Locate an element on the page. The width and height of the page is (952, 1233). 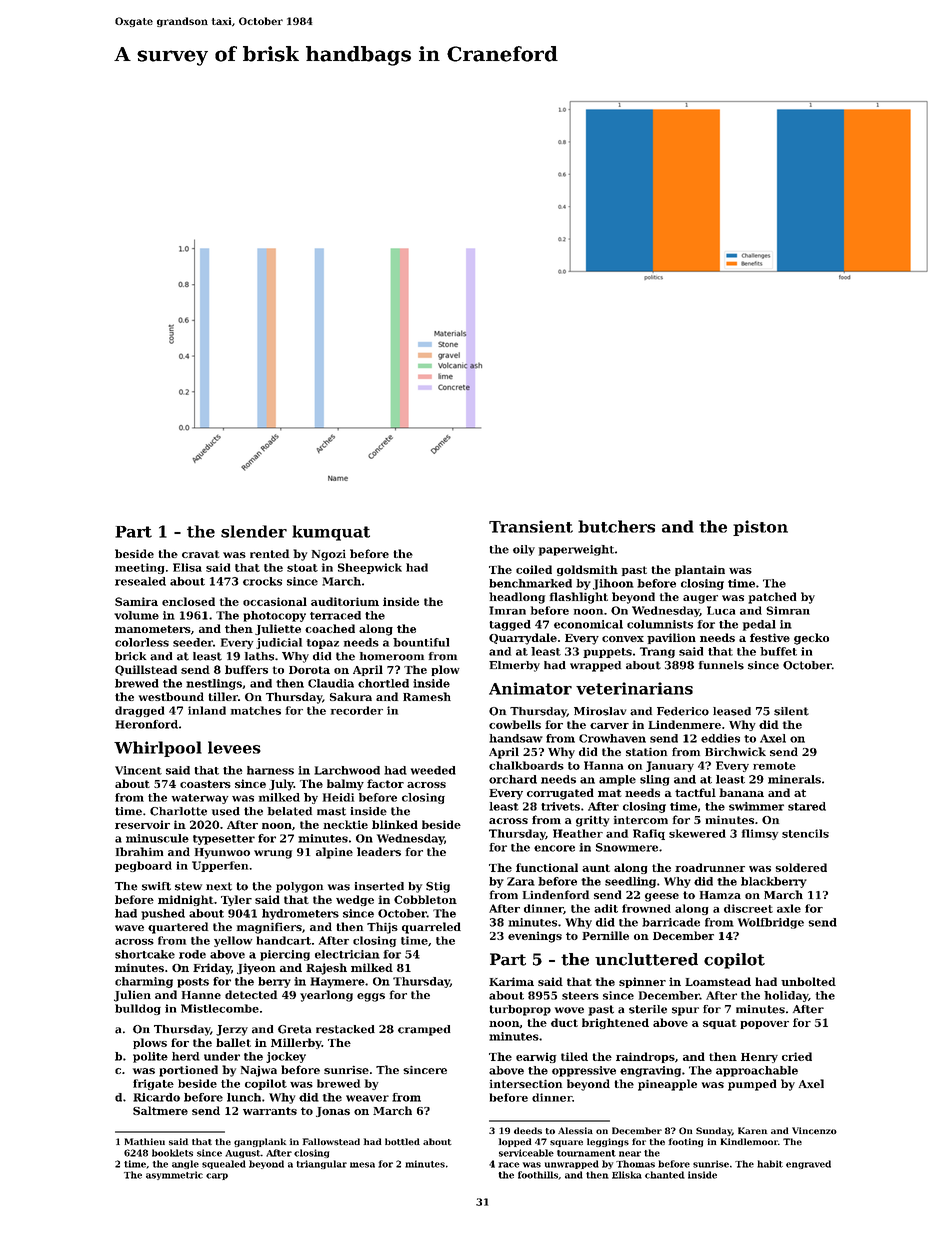
cramped is located at coordinates (424, 1030).
